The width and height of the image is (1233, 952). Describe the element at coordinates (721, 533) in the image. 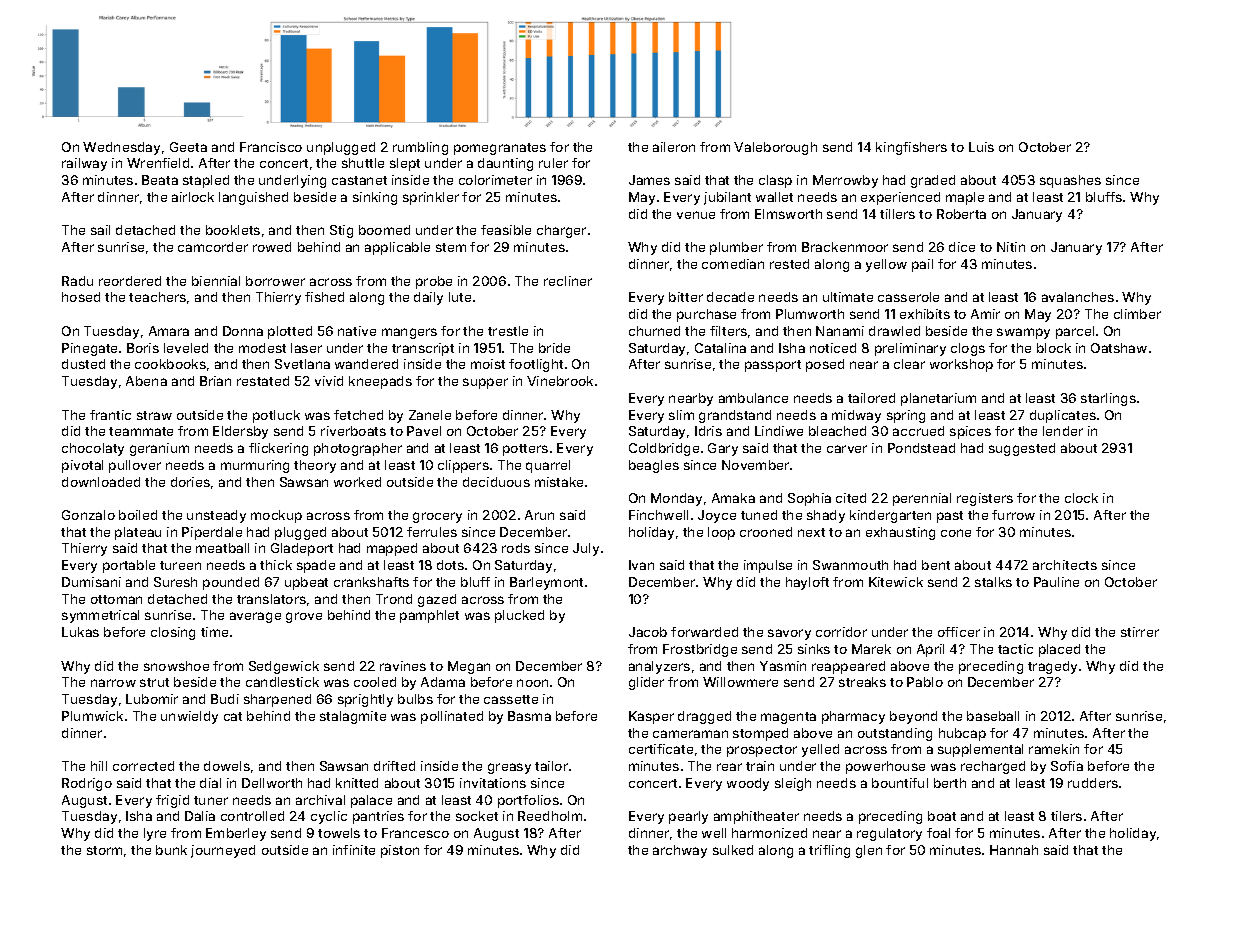

I see `loop` at that location.
